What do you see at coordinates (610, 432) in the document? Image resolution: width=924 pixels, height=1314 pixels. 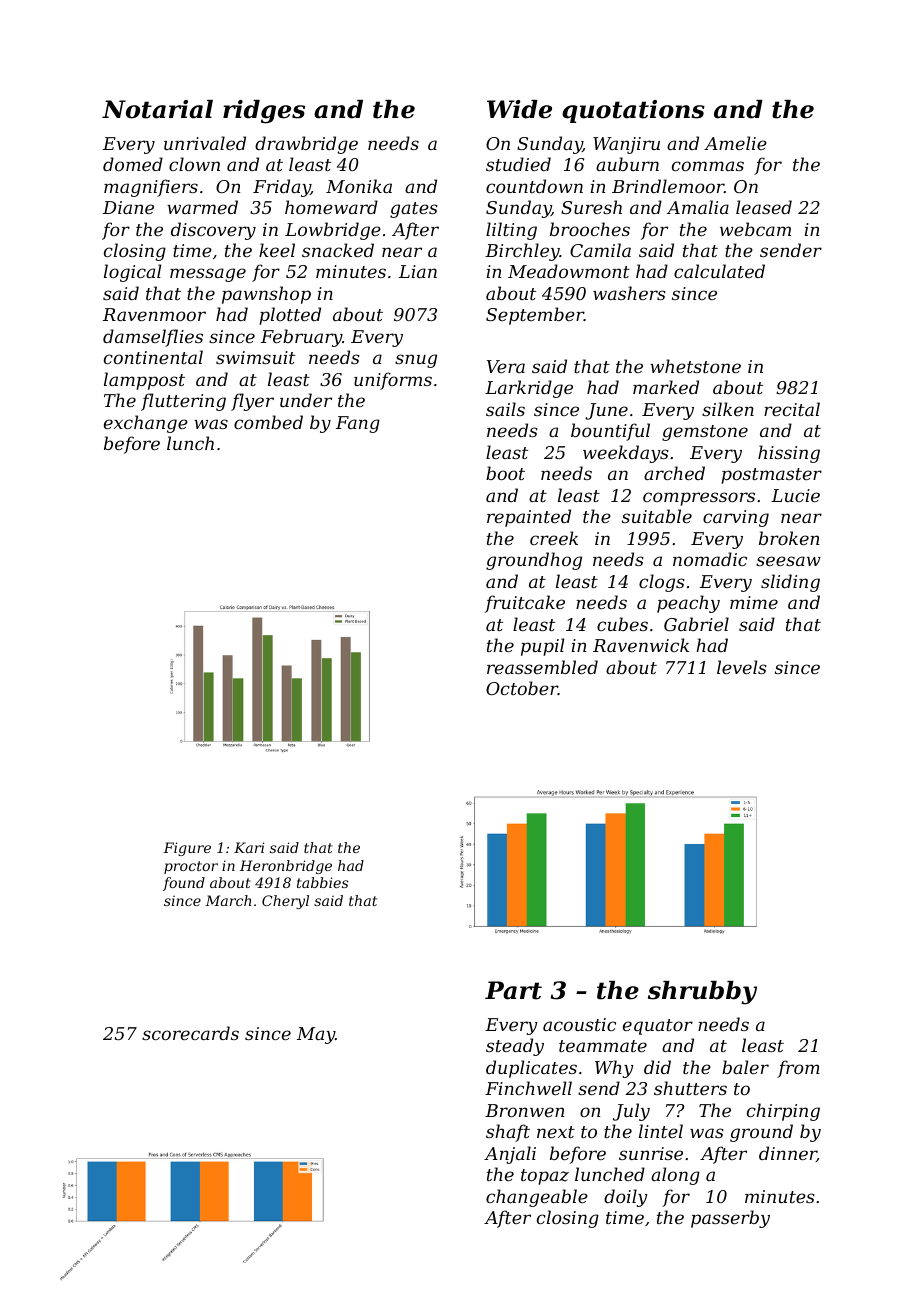 I see `bountiful` at bounding box center [610, 432].
